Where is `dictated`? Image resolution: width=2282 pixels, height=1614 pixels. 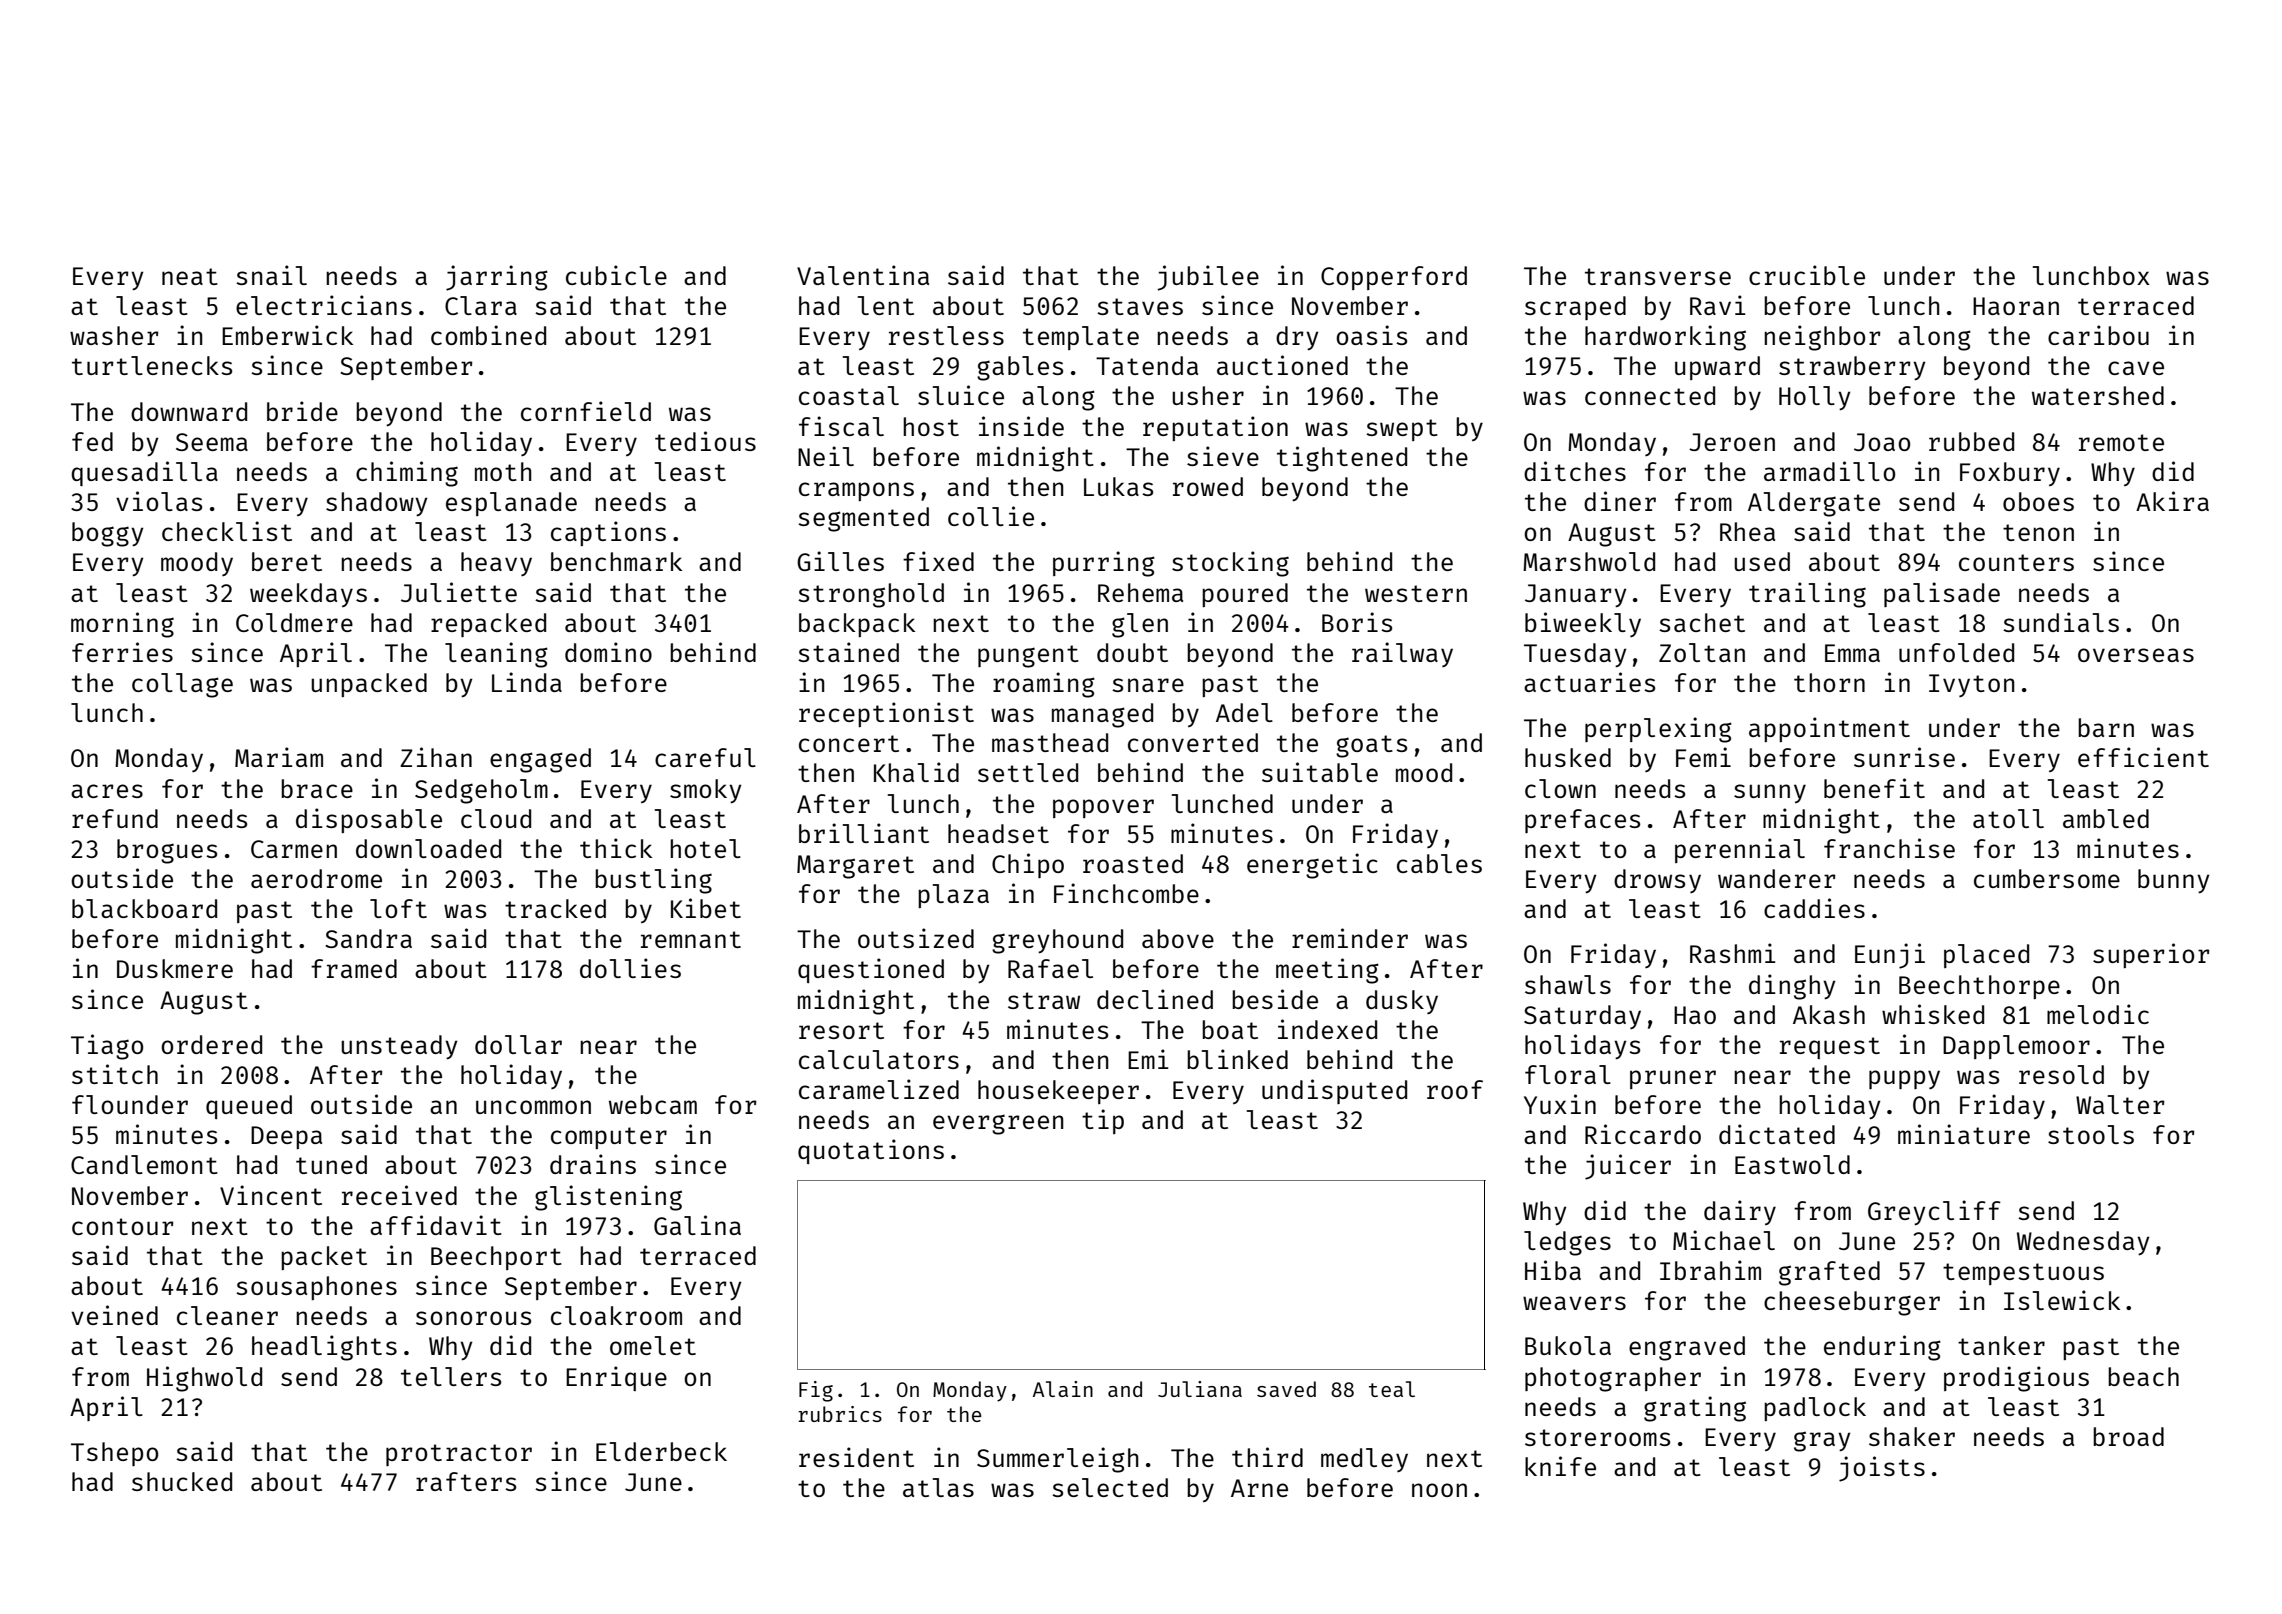 dictated is located at coordinates (1777, 1134).
